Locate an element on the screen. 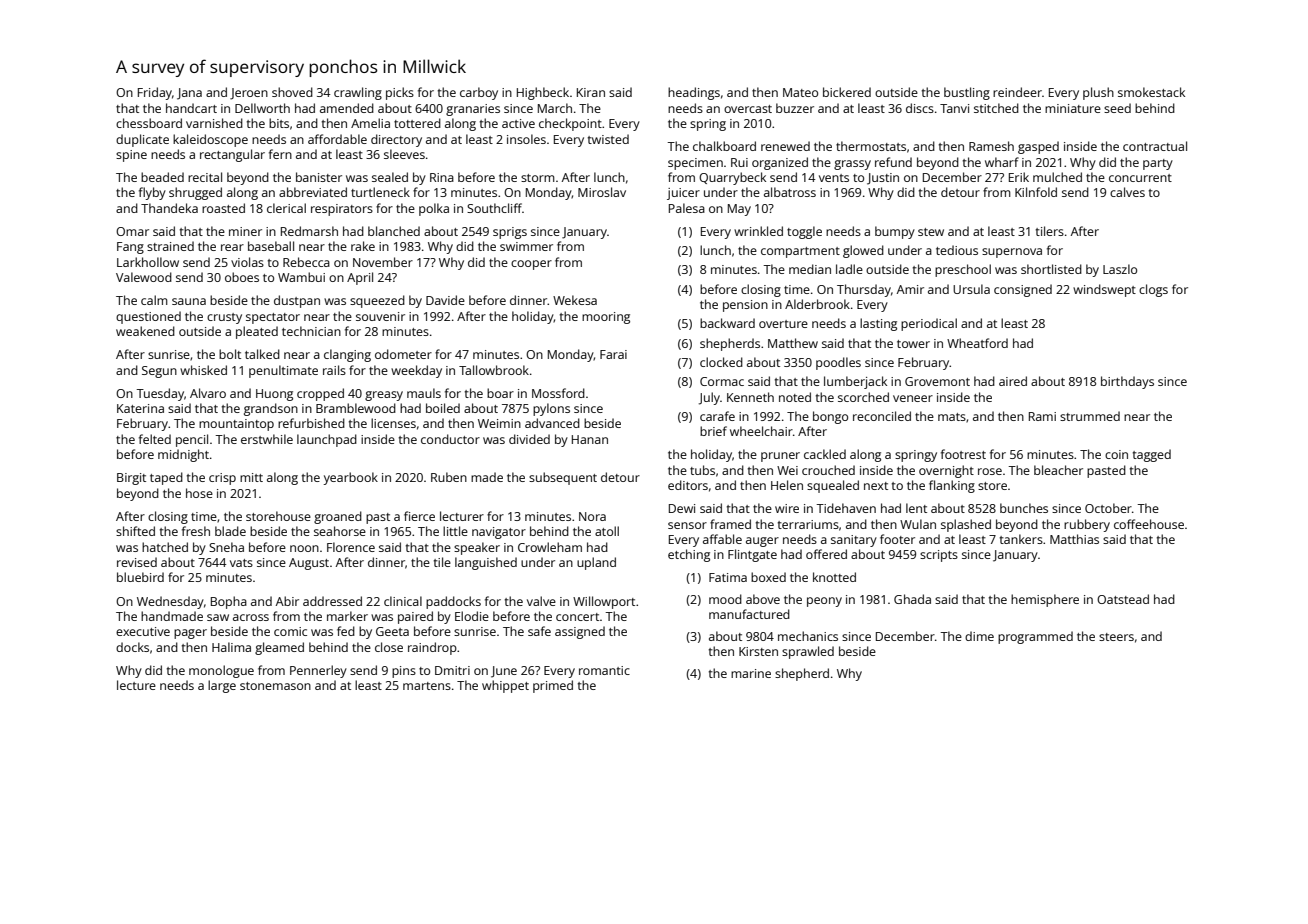 The image size is (1308, 924). Jeroen is located at coordinates (249, 94).
